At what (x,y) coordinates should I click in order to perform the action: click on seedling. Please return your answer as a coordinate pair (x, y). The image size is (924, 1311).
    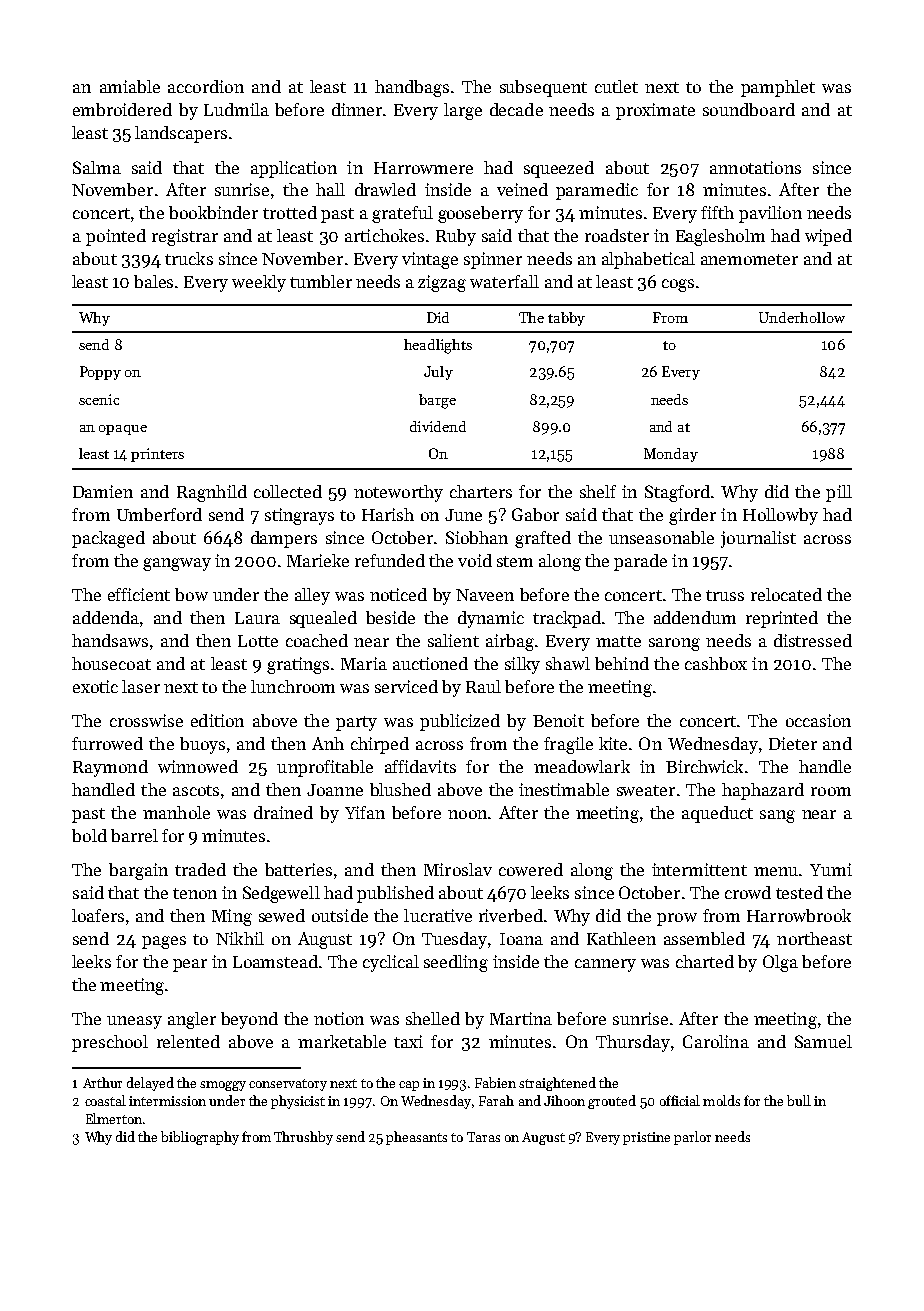
    Looking at the image, I should click on (456, 963).
